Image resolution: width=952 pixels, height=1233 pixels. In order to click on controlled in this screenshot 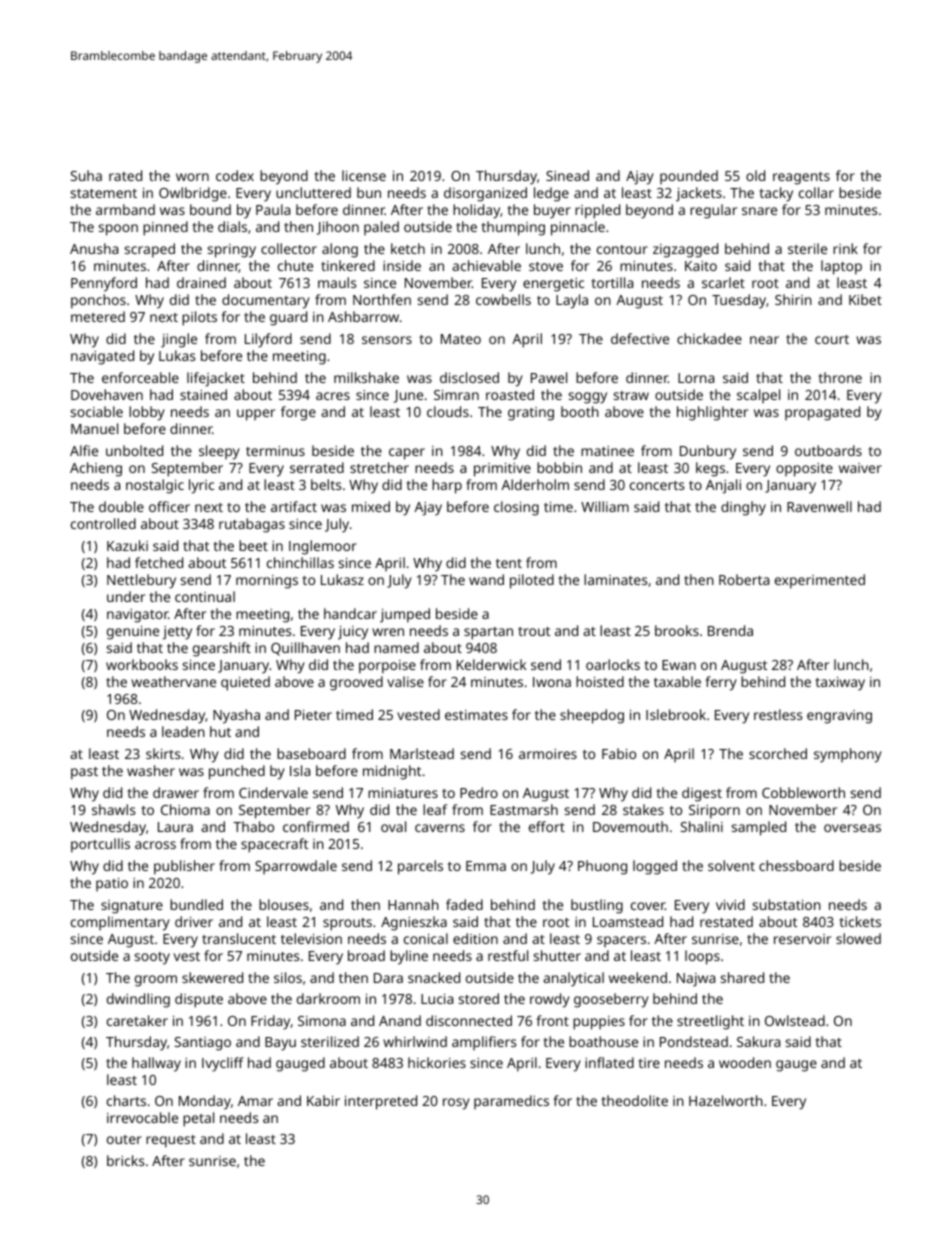, I will do `click(103, 523)`.
